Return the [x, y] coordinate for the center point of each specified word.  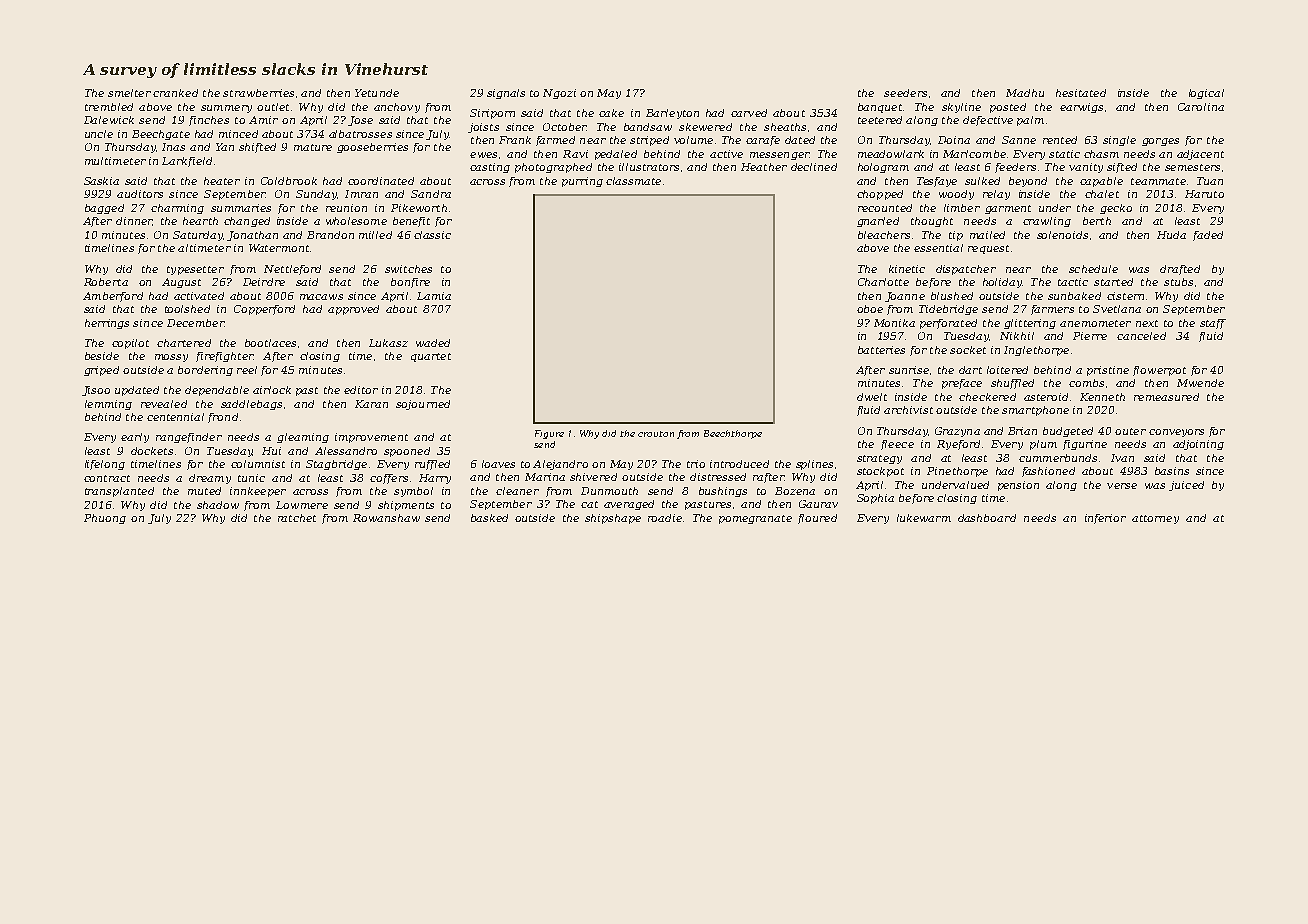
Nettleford [292, 270]
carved [749, 113]
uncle [99, 134]
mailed [987, 235]
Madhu [1025, 93]
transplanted [119, 492]
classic [432, 235]
